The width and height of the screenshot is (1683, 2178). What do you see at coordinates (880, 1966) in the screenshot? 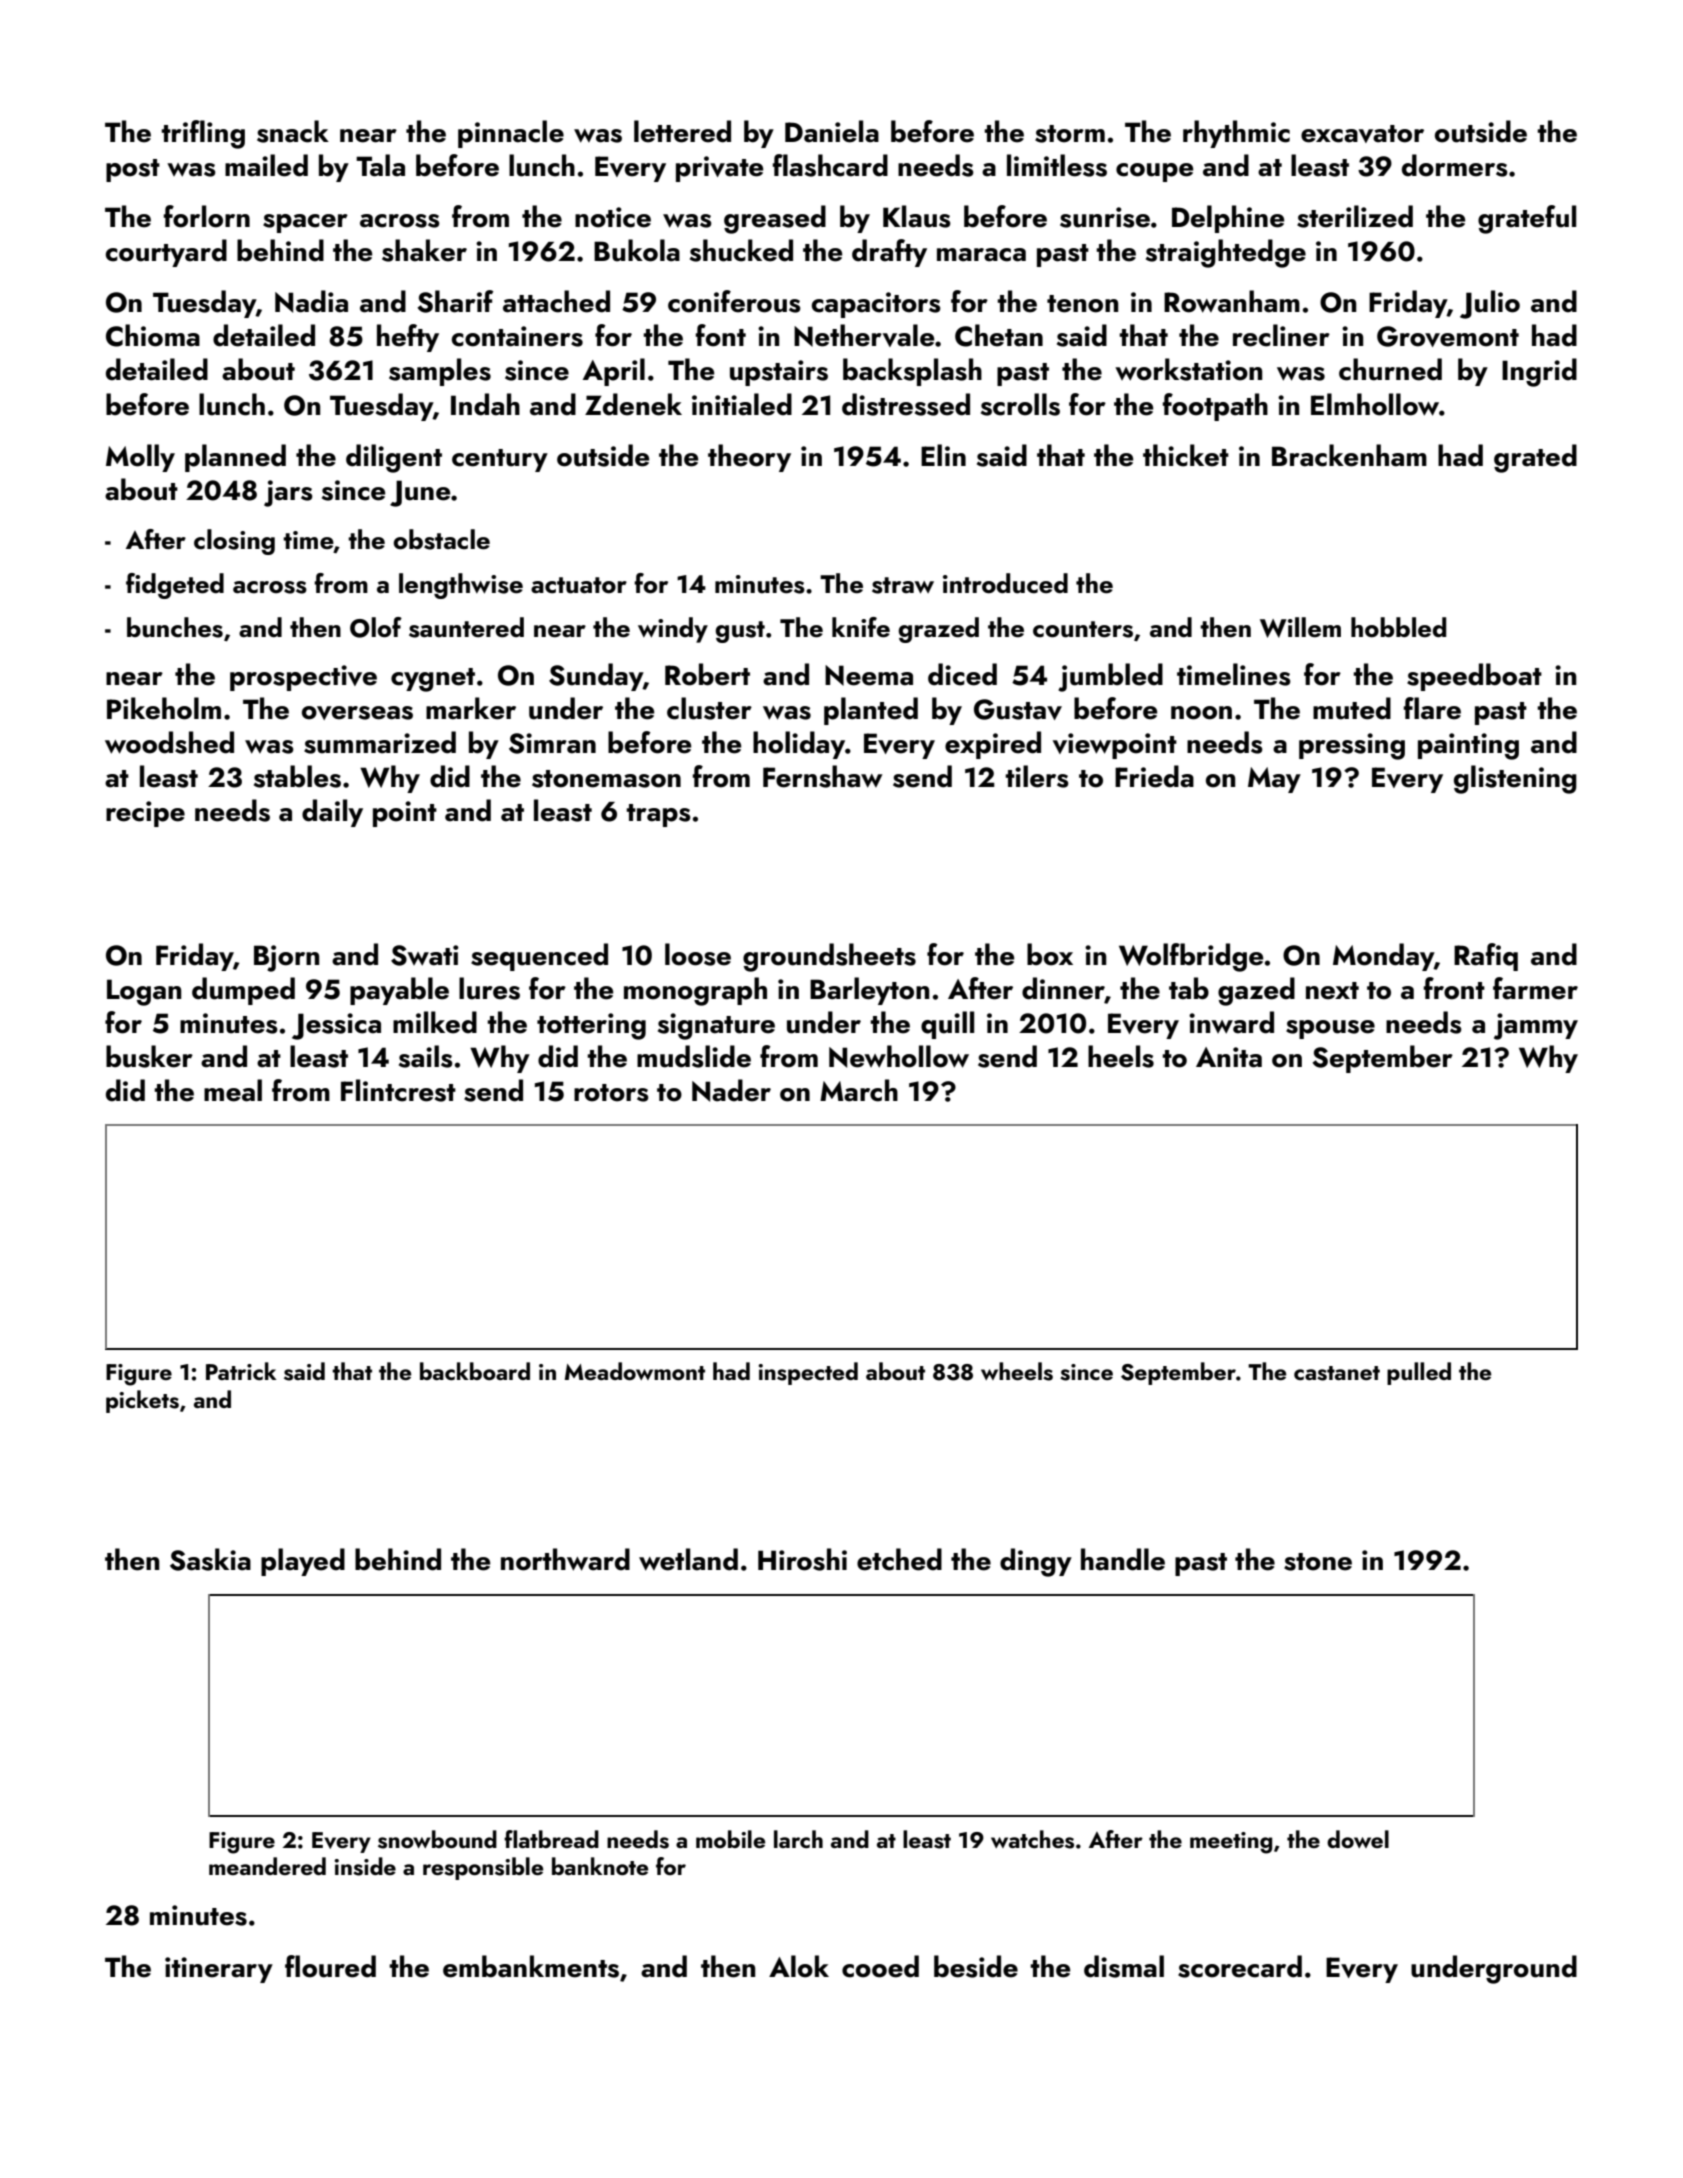
I see `cooed` at bounding box center [880, 1966].
